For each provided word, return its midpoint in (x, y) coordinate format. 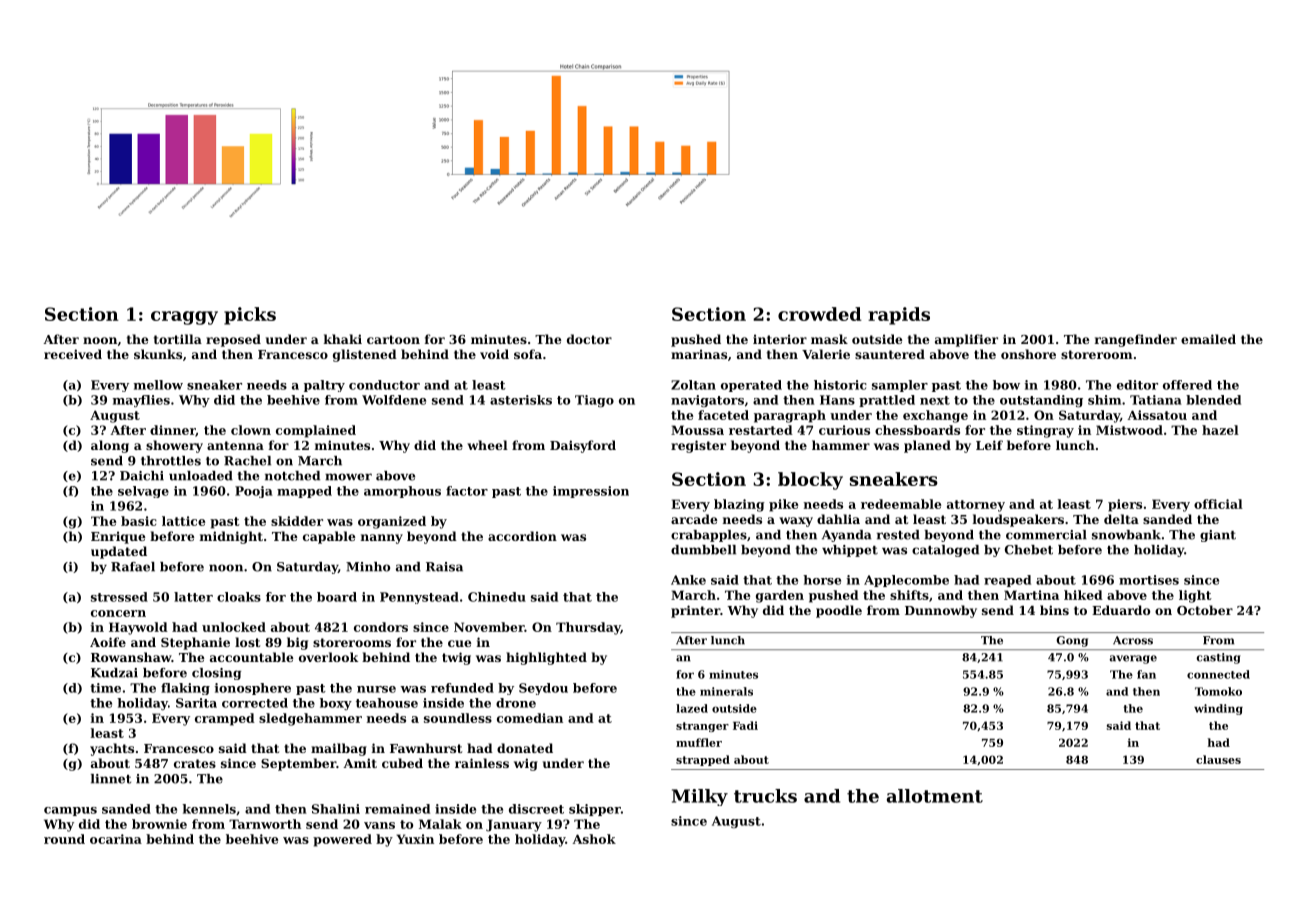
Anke (688, 580)
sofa (528, 354)
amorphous (402, 492)
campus (70, 811)
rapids (899, 316)
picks (250, 316)
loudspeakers (1018, 520)
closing (216, 674)
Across (1133, 640)
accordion (522, 536)
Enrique (118, 537)
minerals (726, 691)
